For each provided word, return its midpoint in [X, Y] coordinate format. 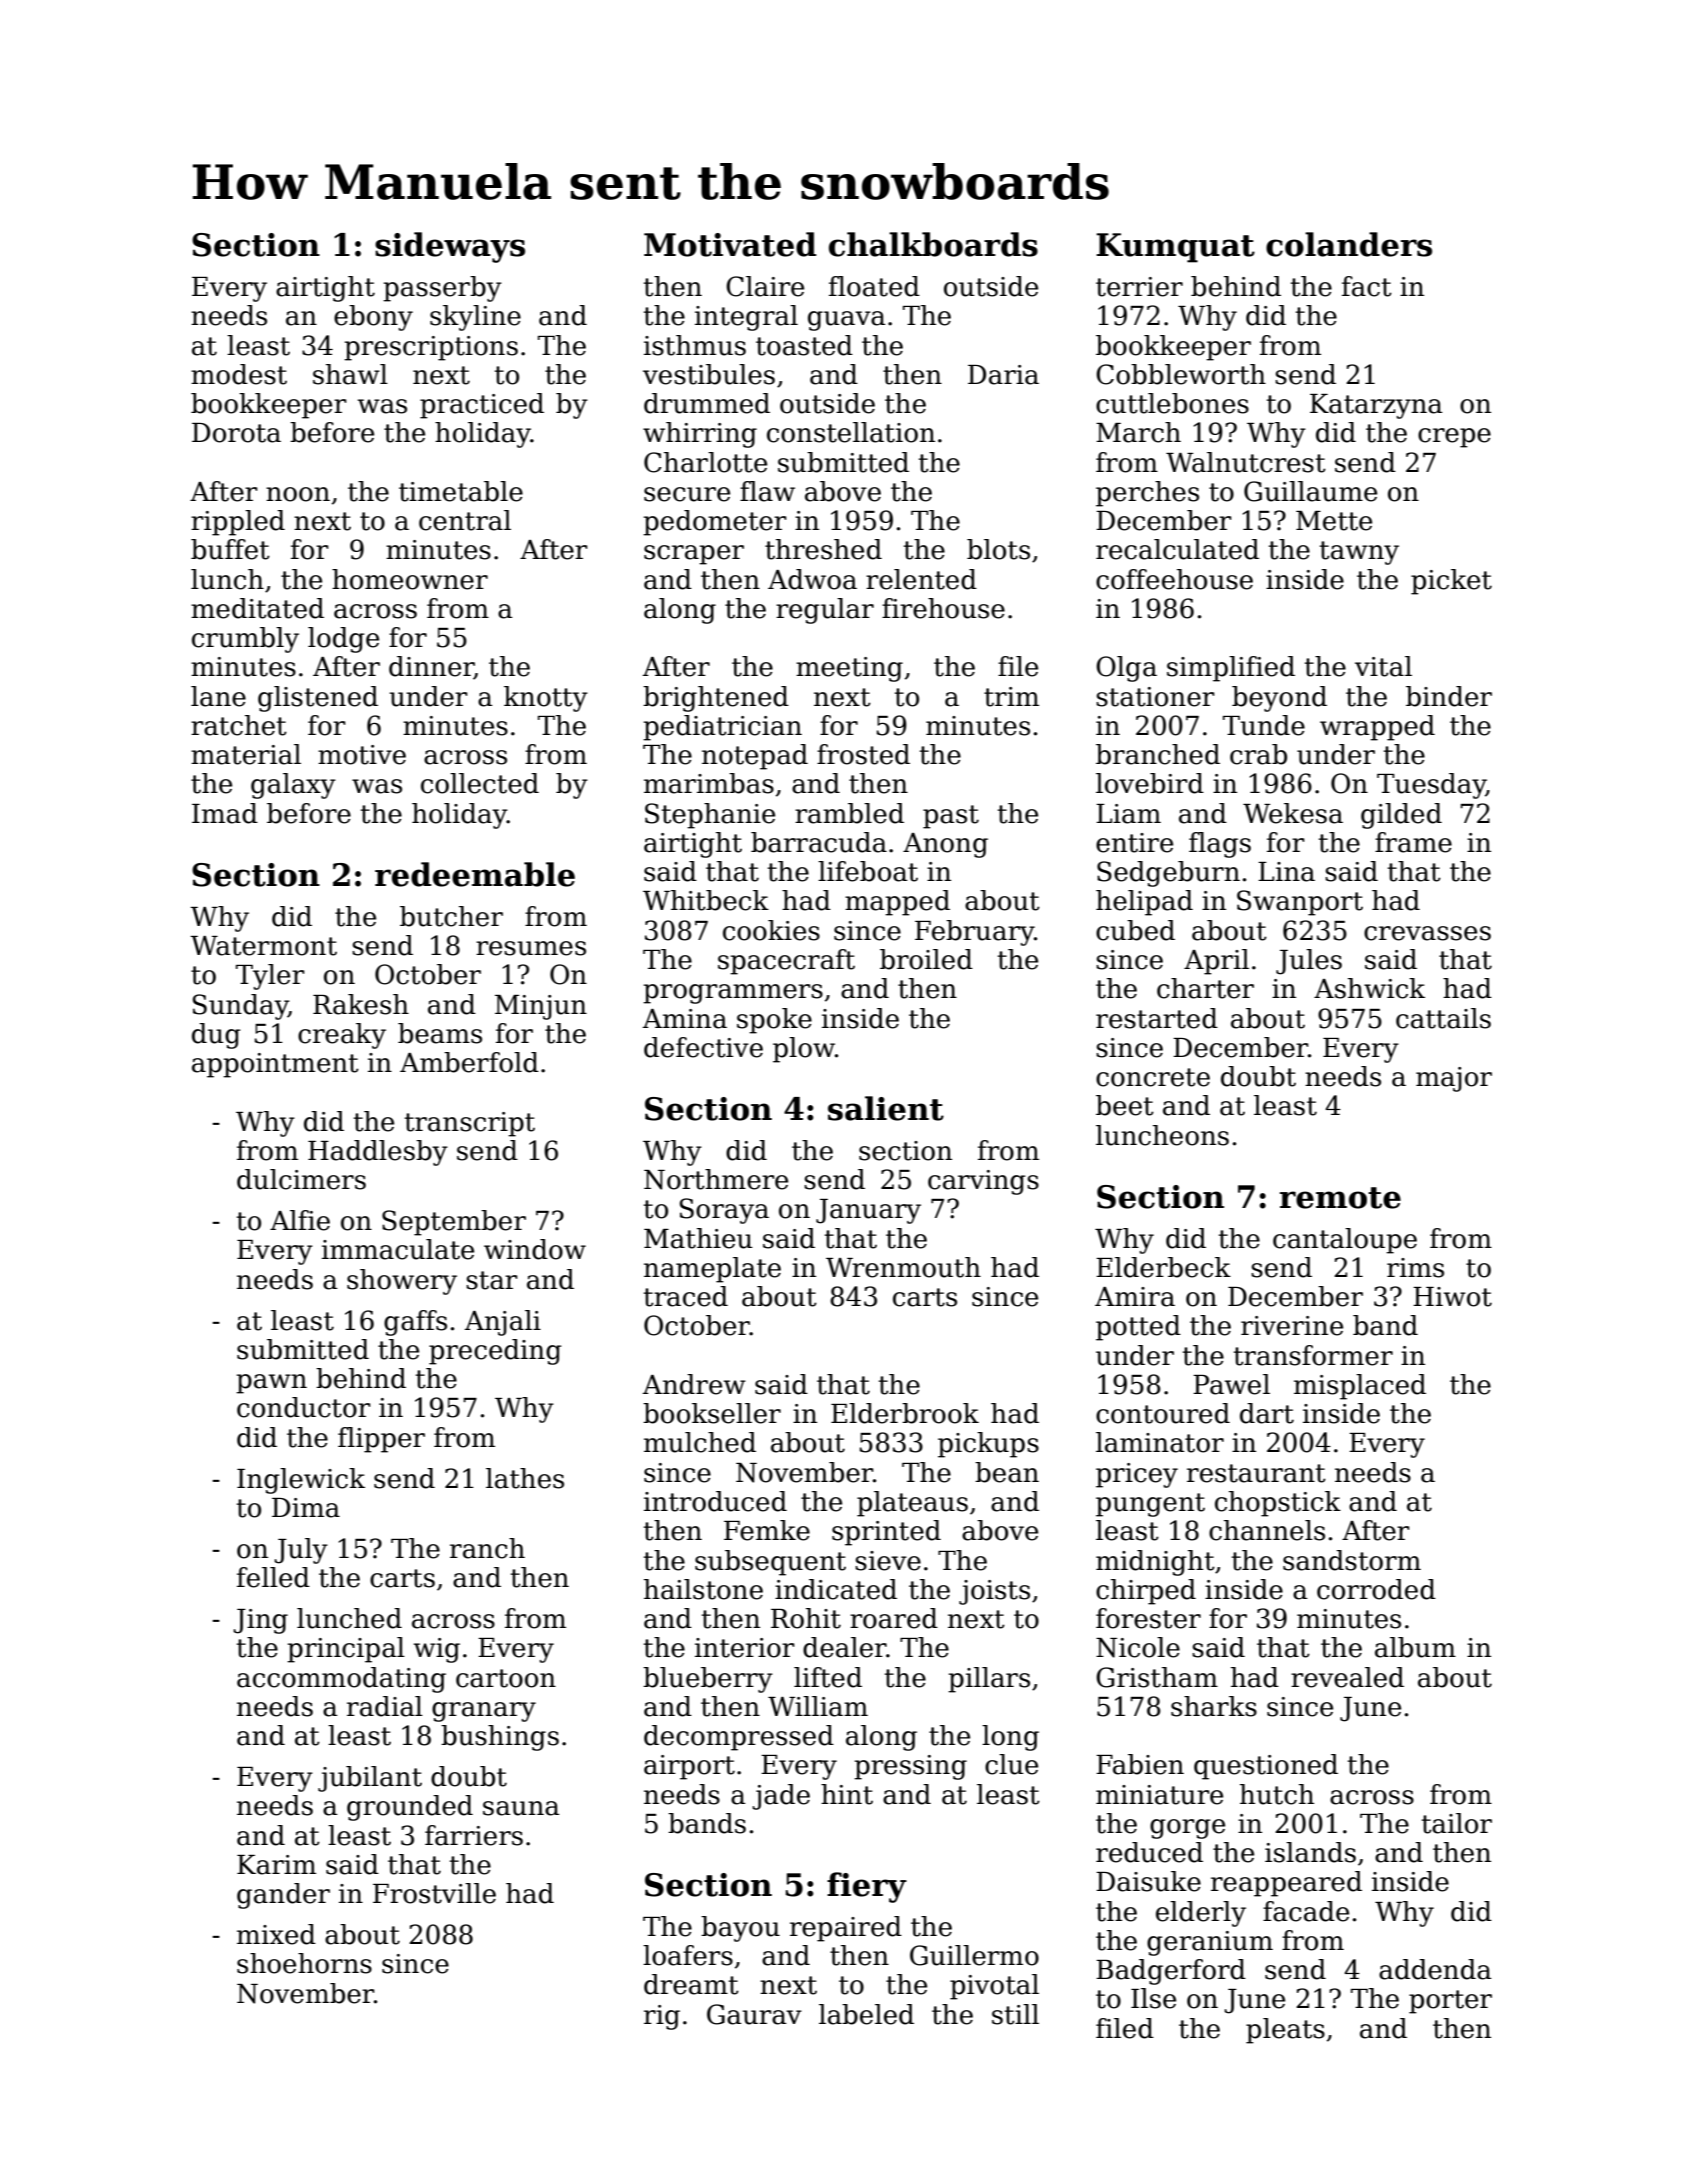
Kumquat [1175, 248]
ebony [373, 318]
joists [994, 1592]
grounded [410, 1808]
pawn [271, 1384]
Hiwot [1452, 1297]
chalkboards [933, 244]
